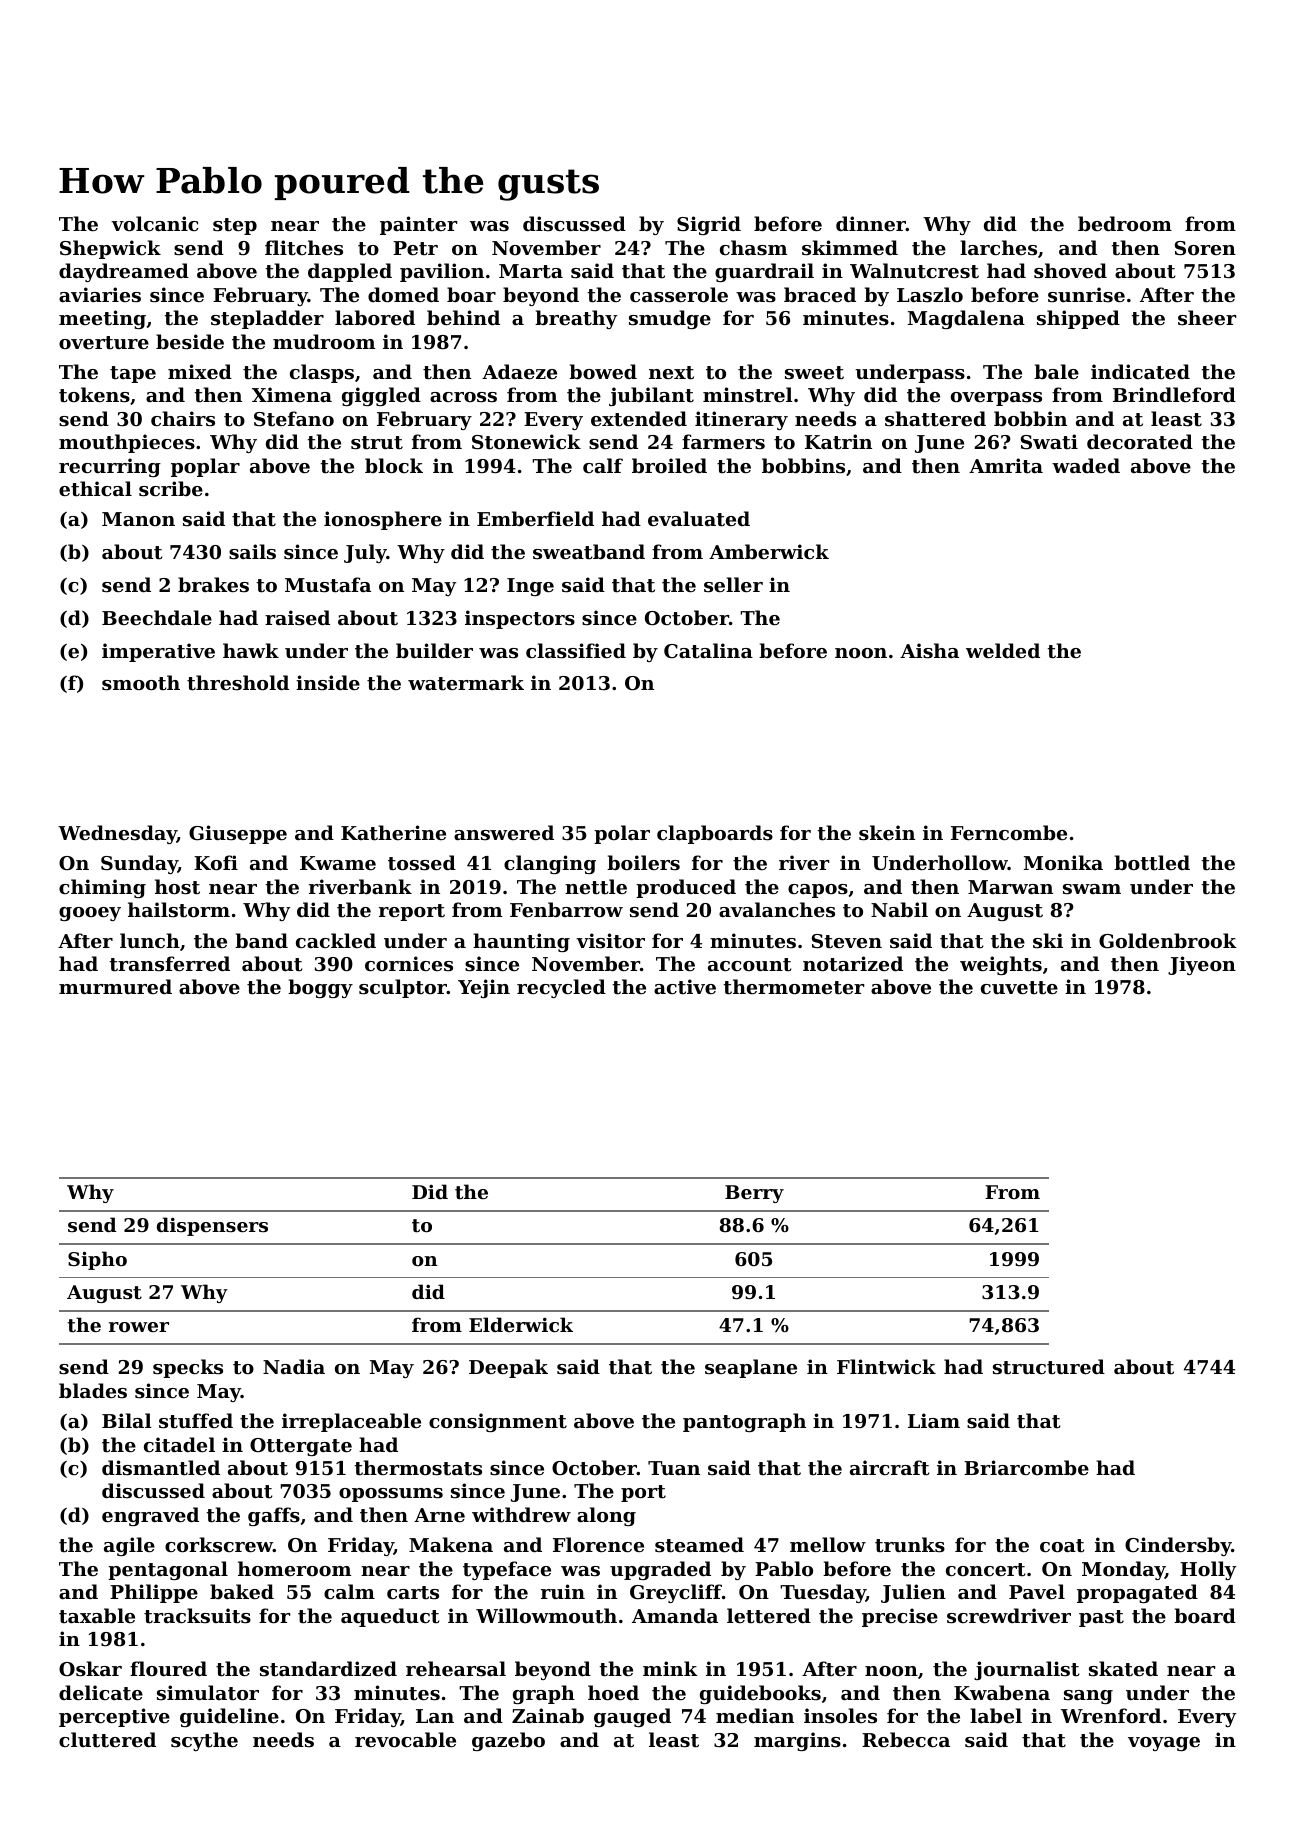  Describe the element at coordinates (90, 914) in the screenshot. I see `gooey` at that location.
